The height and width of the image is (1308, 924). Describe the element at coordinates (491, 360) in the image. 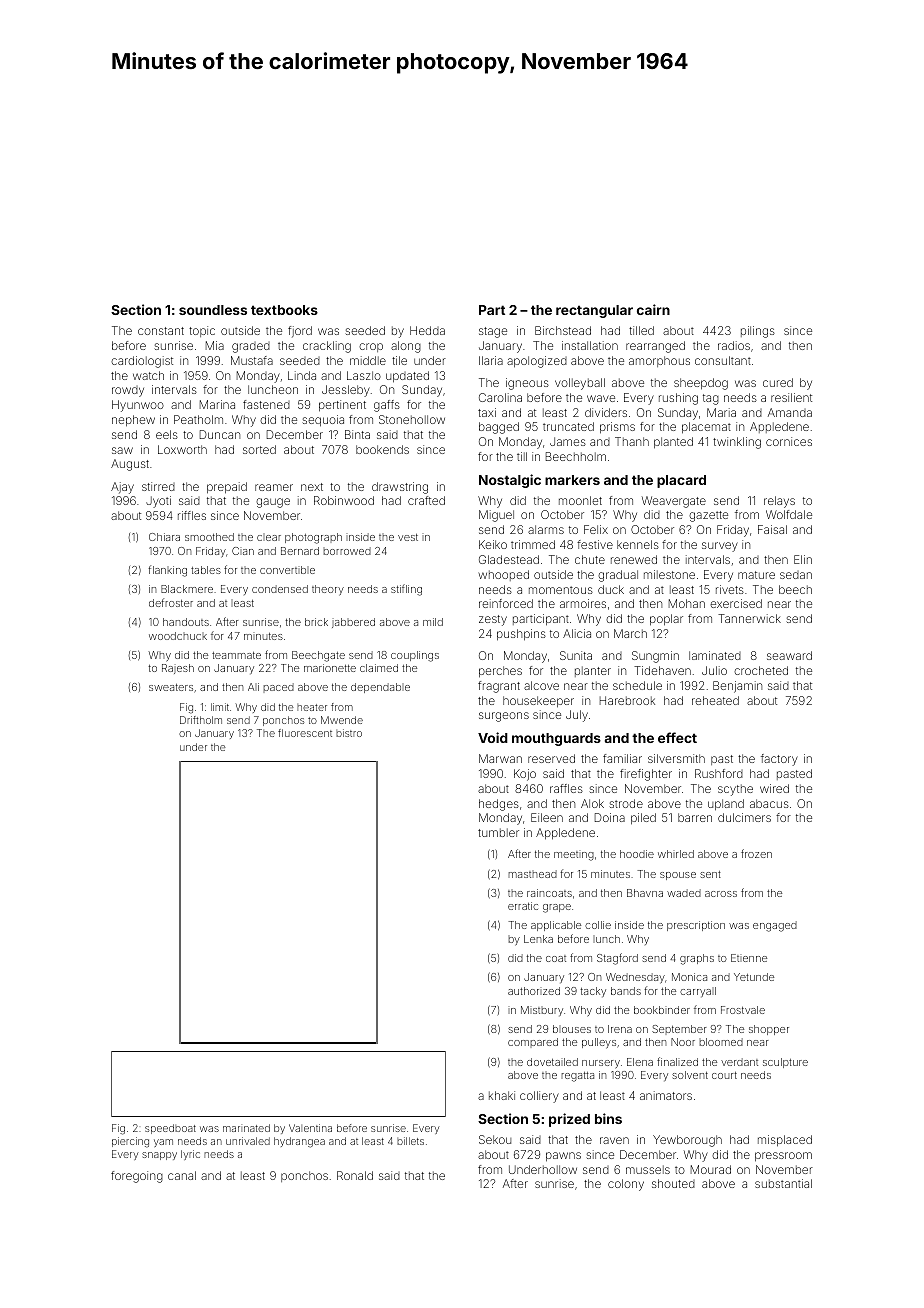

I see `Ilaria` at that location.
